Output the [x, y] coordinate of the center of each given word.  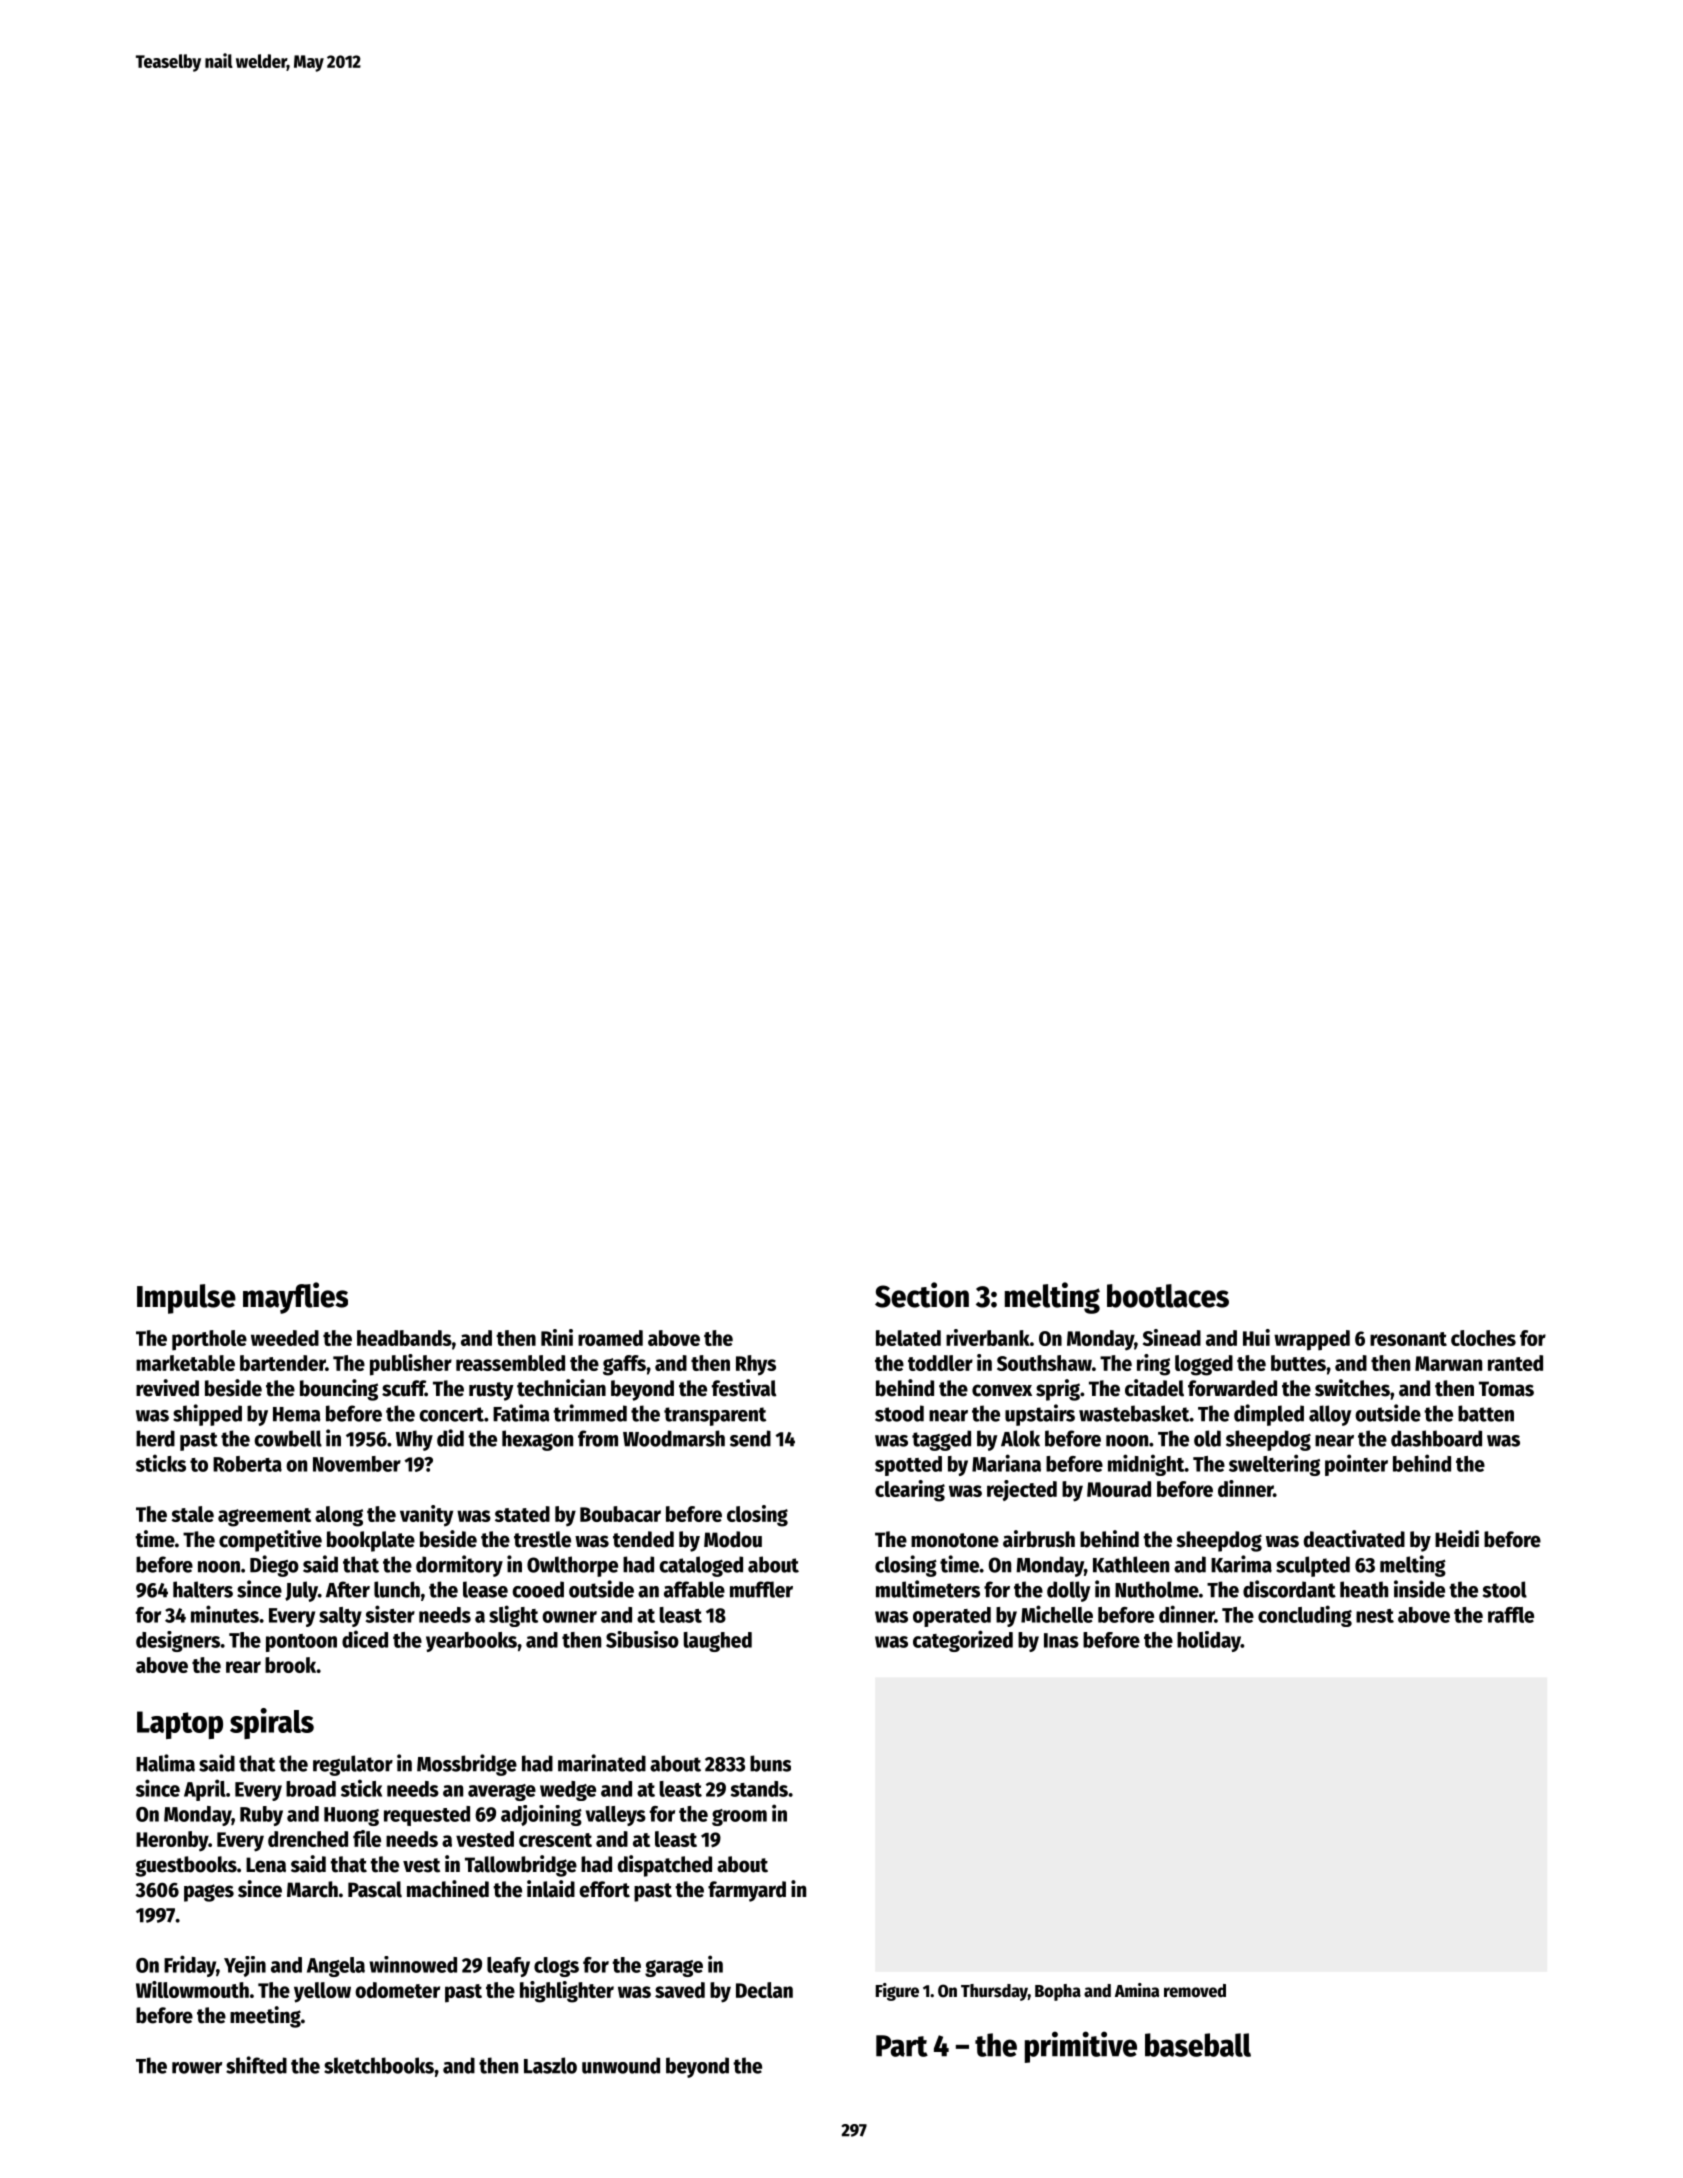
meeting [265, 2017]
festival [744, 1388]
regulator [353, 1765]
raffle [1511, 1615]
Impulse [186, 1299]
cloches [1483, 1338]
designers [178, 1641]
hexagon [537, 1440]
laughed [718, 1642]
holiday [1209, 1641]
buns [770, 1763]
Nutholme [1157, 1589]
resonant [1408, 1339]
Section [922, 1295]
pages [209, 1893]
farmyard [747, 1891]
